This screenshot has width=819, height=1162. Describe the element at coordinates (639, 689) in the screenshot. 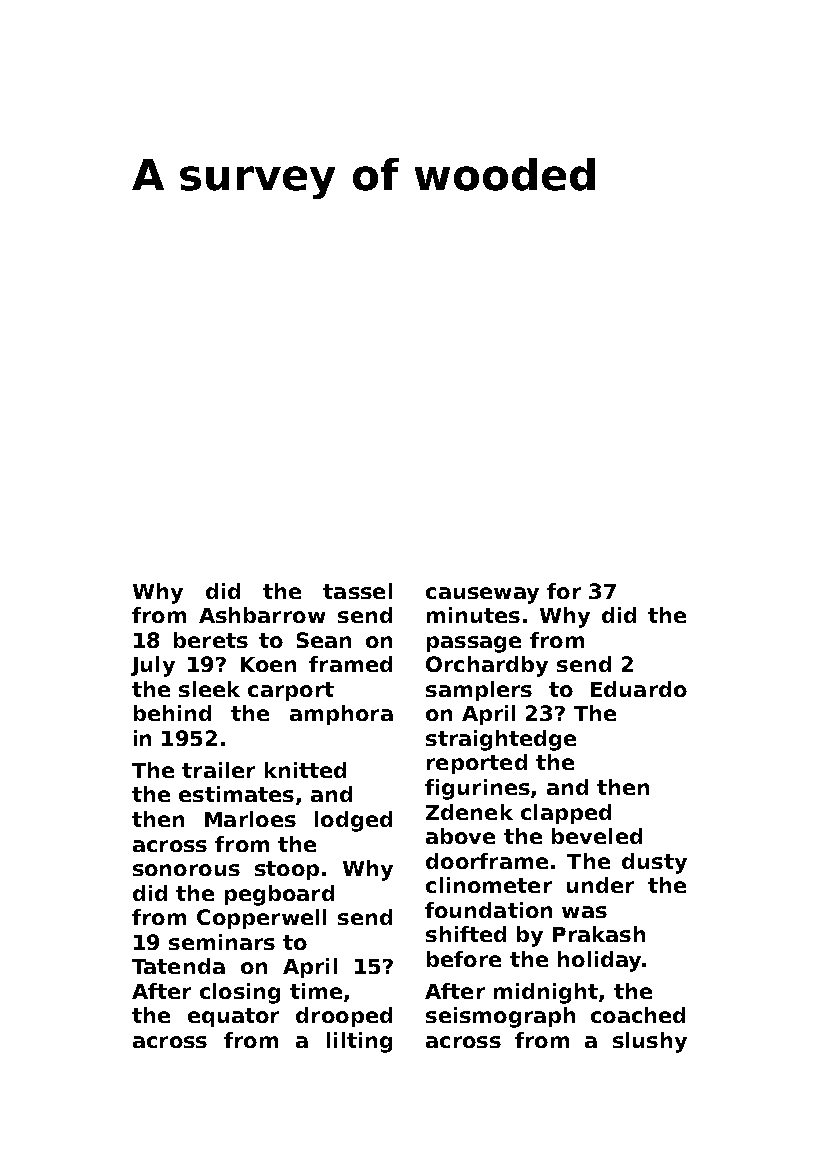

I see `Eduardo` at that location.
